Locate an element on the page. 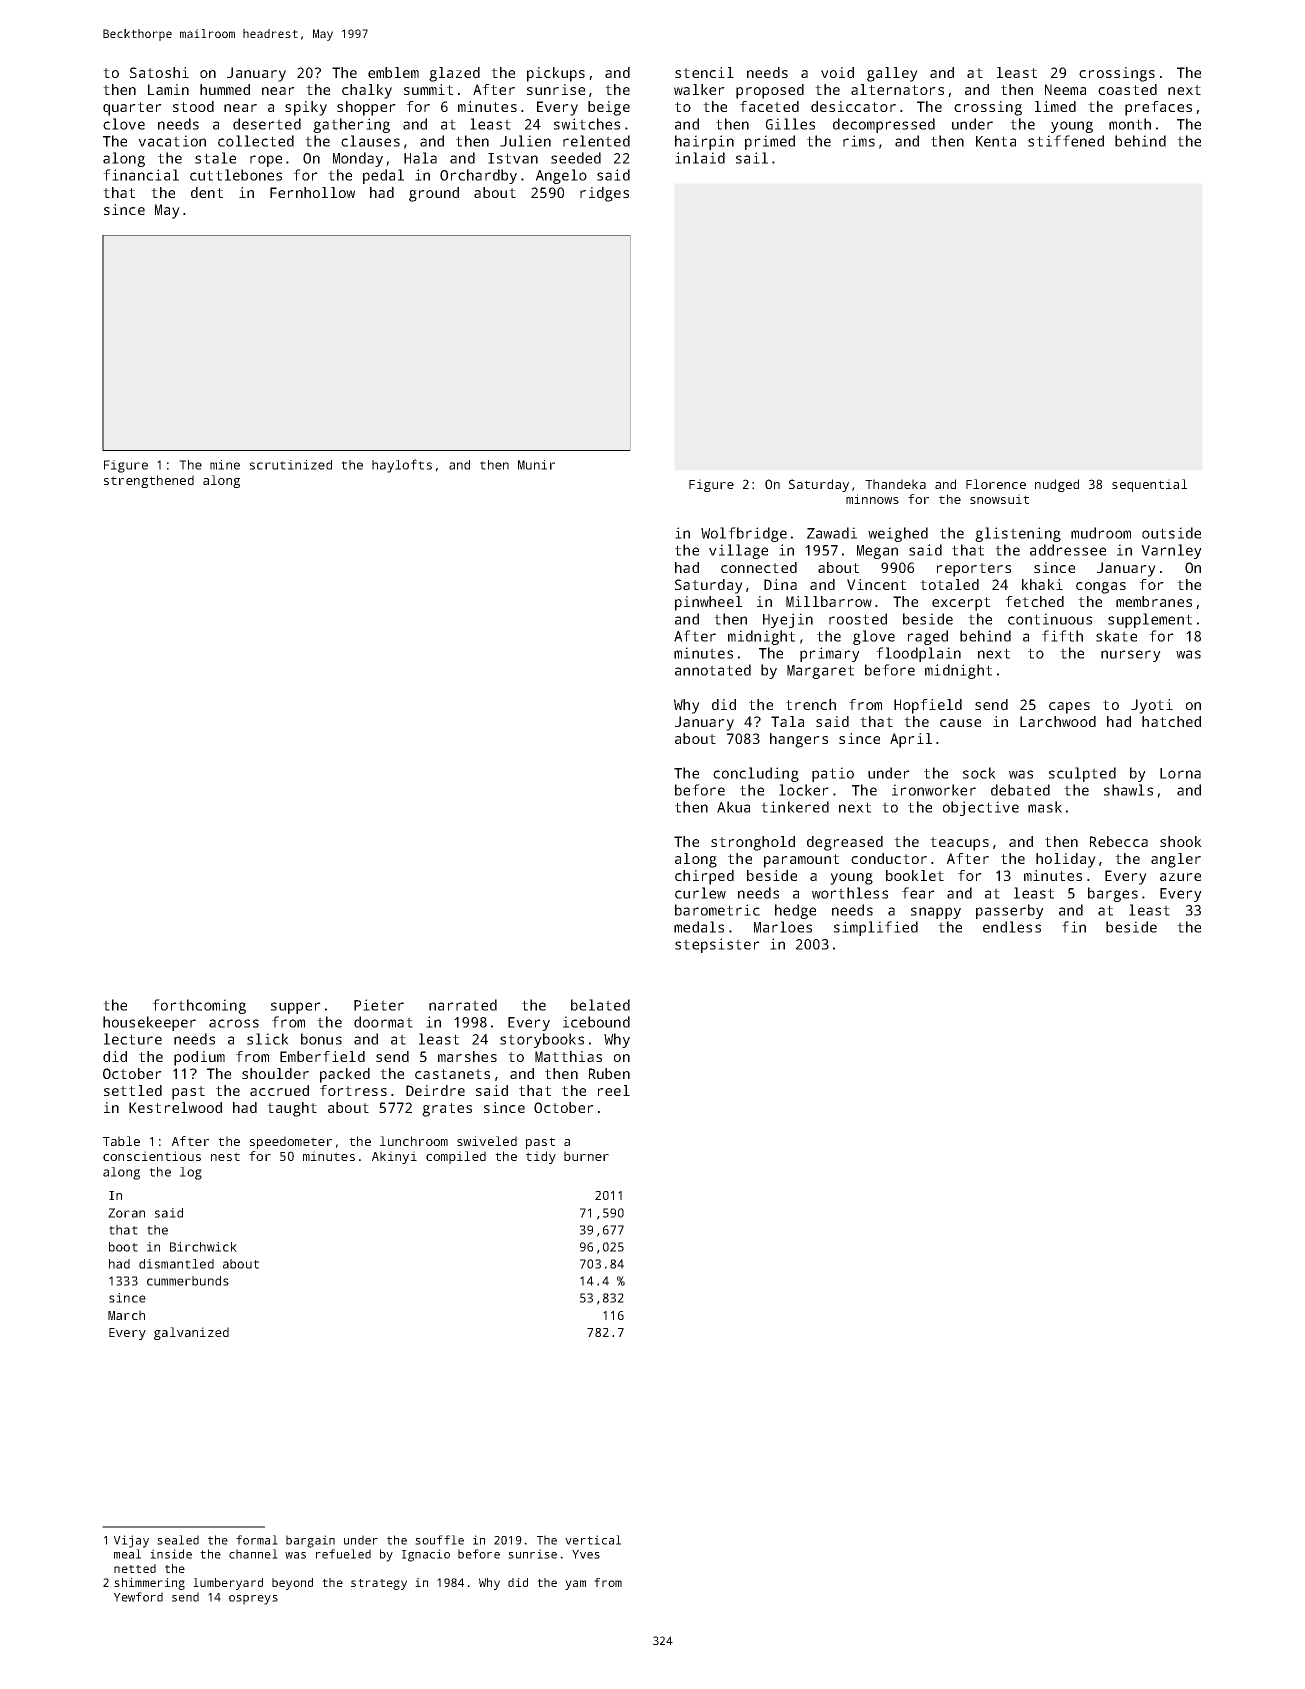 The image size is (1305, 1689). pickups is located at coordinates (556, 74).
